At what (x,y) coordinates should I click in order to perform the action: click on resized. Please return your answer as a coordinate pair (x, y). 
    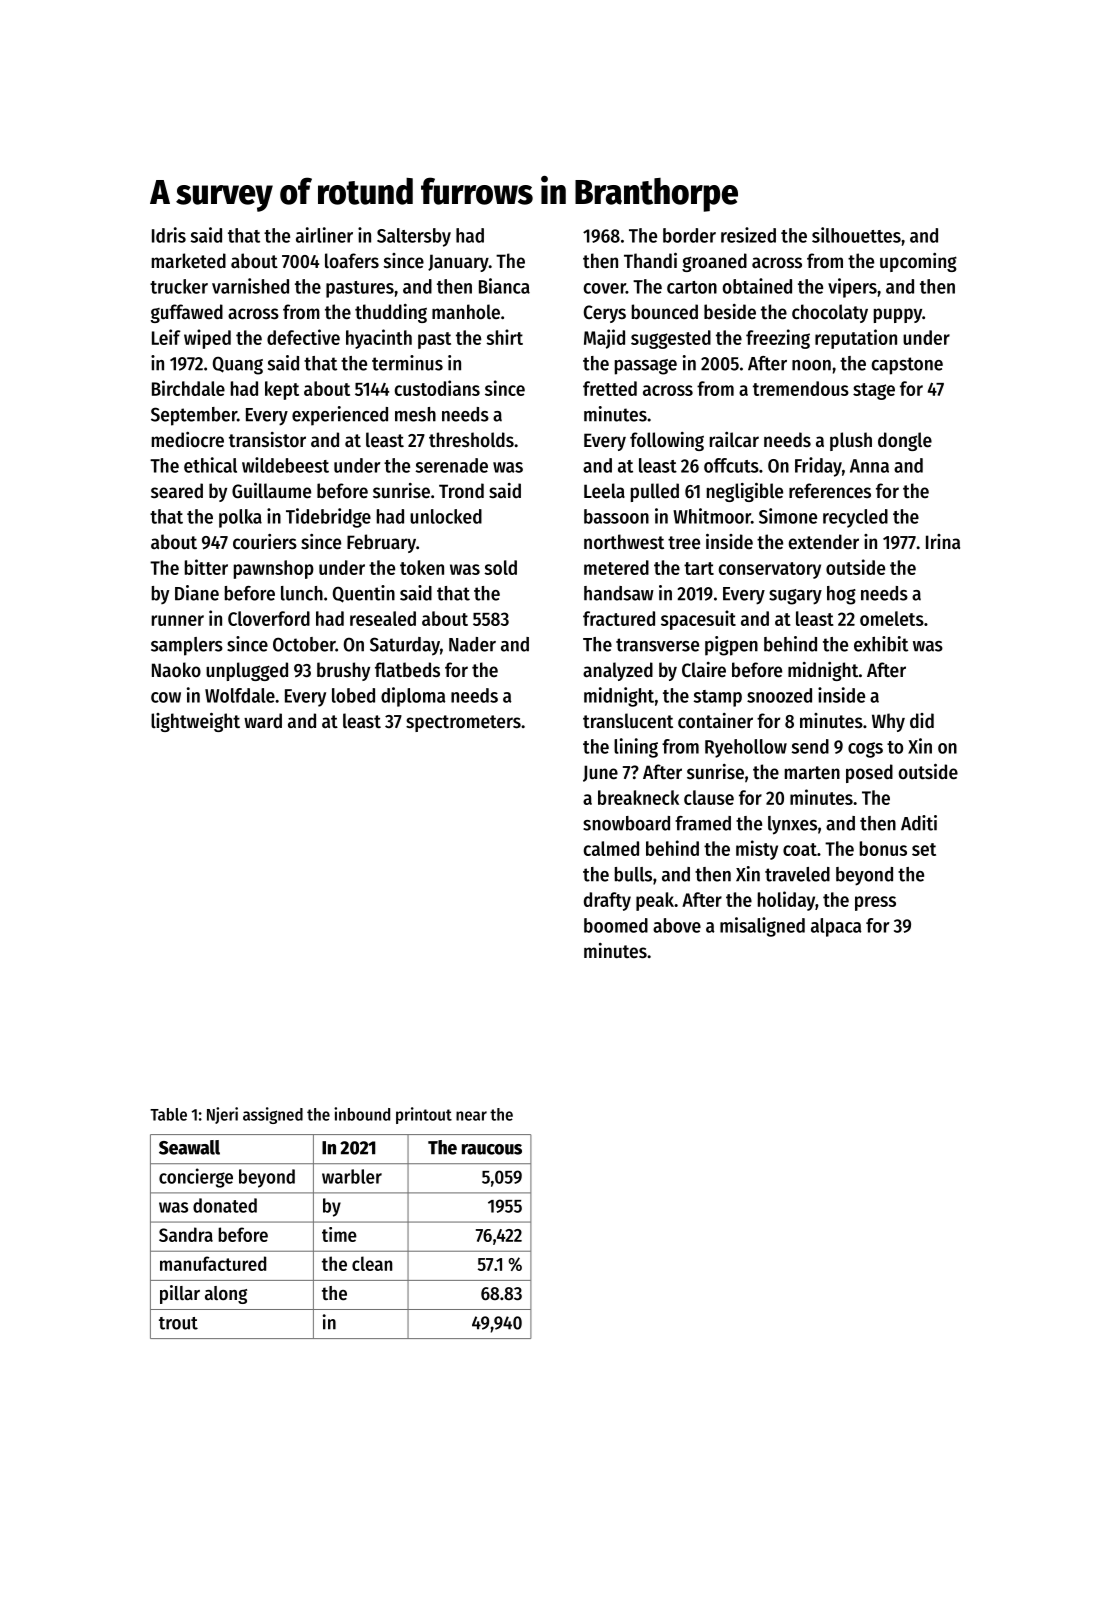
    Looking at the image, I should click on (748, 235).
